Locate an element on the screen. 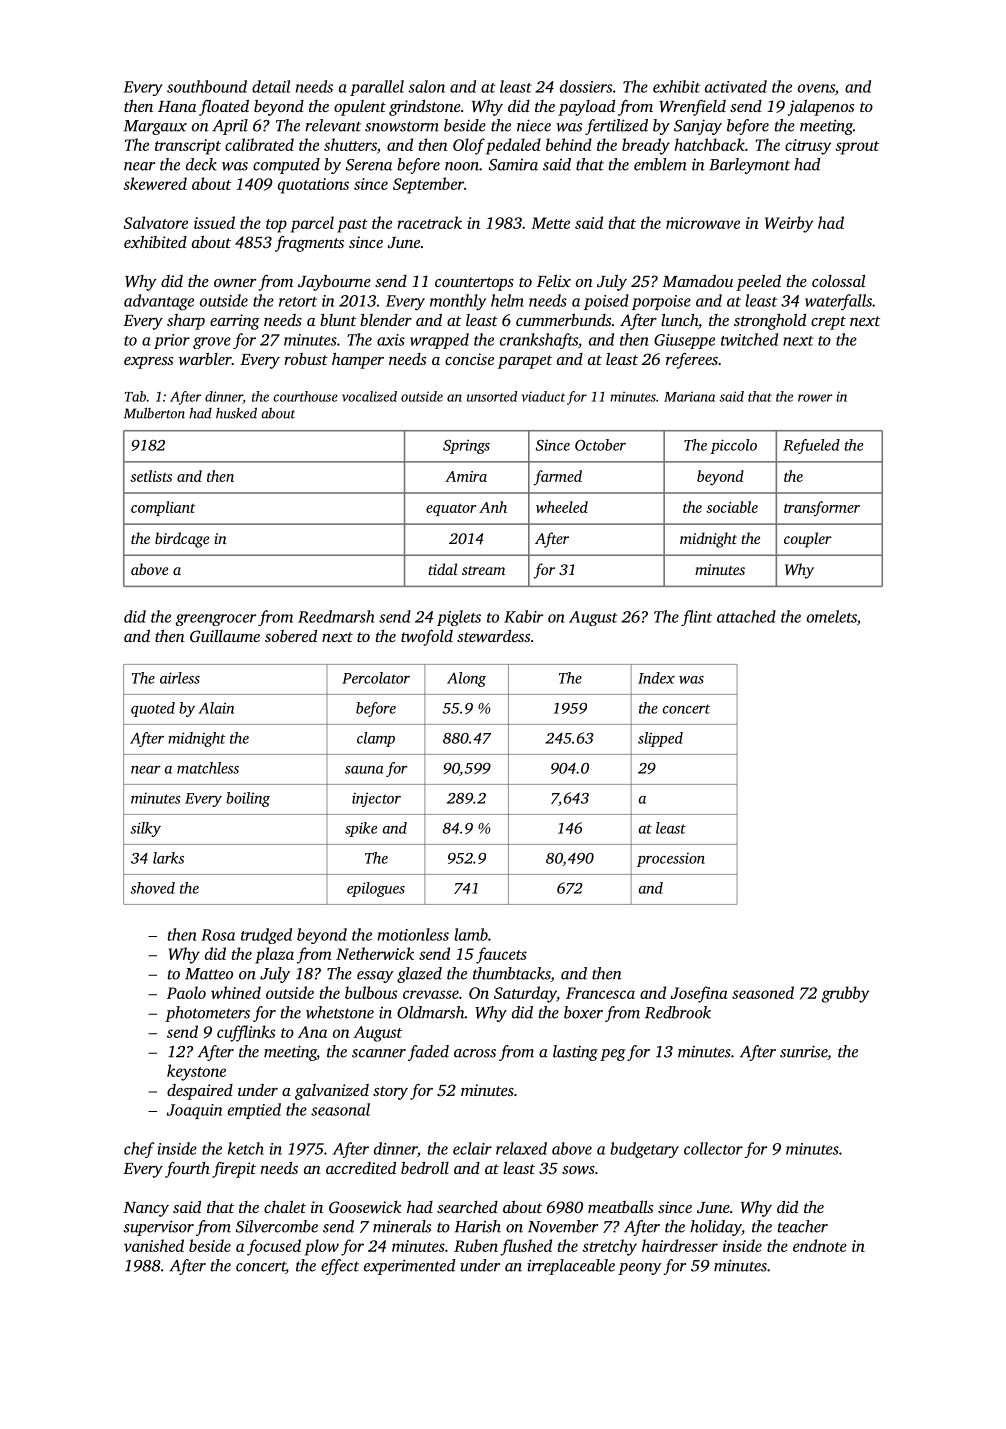 The width and height of the screenshot is (1006, 1429). racetrack is located at coordinates (429, 222).
